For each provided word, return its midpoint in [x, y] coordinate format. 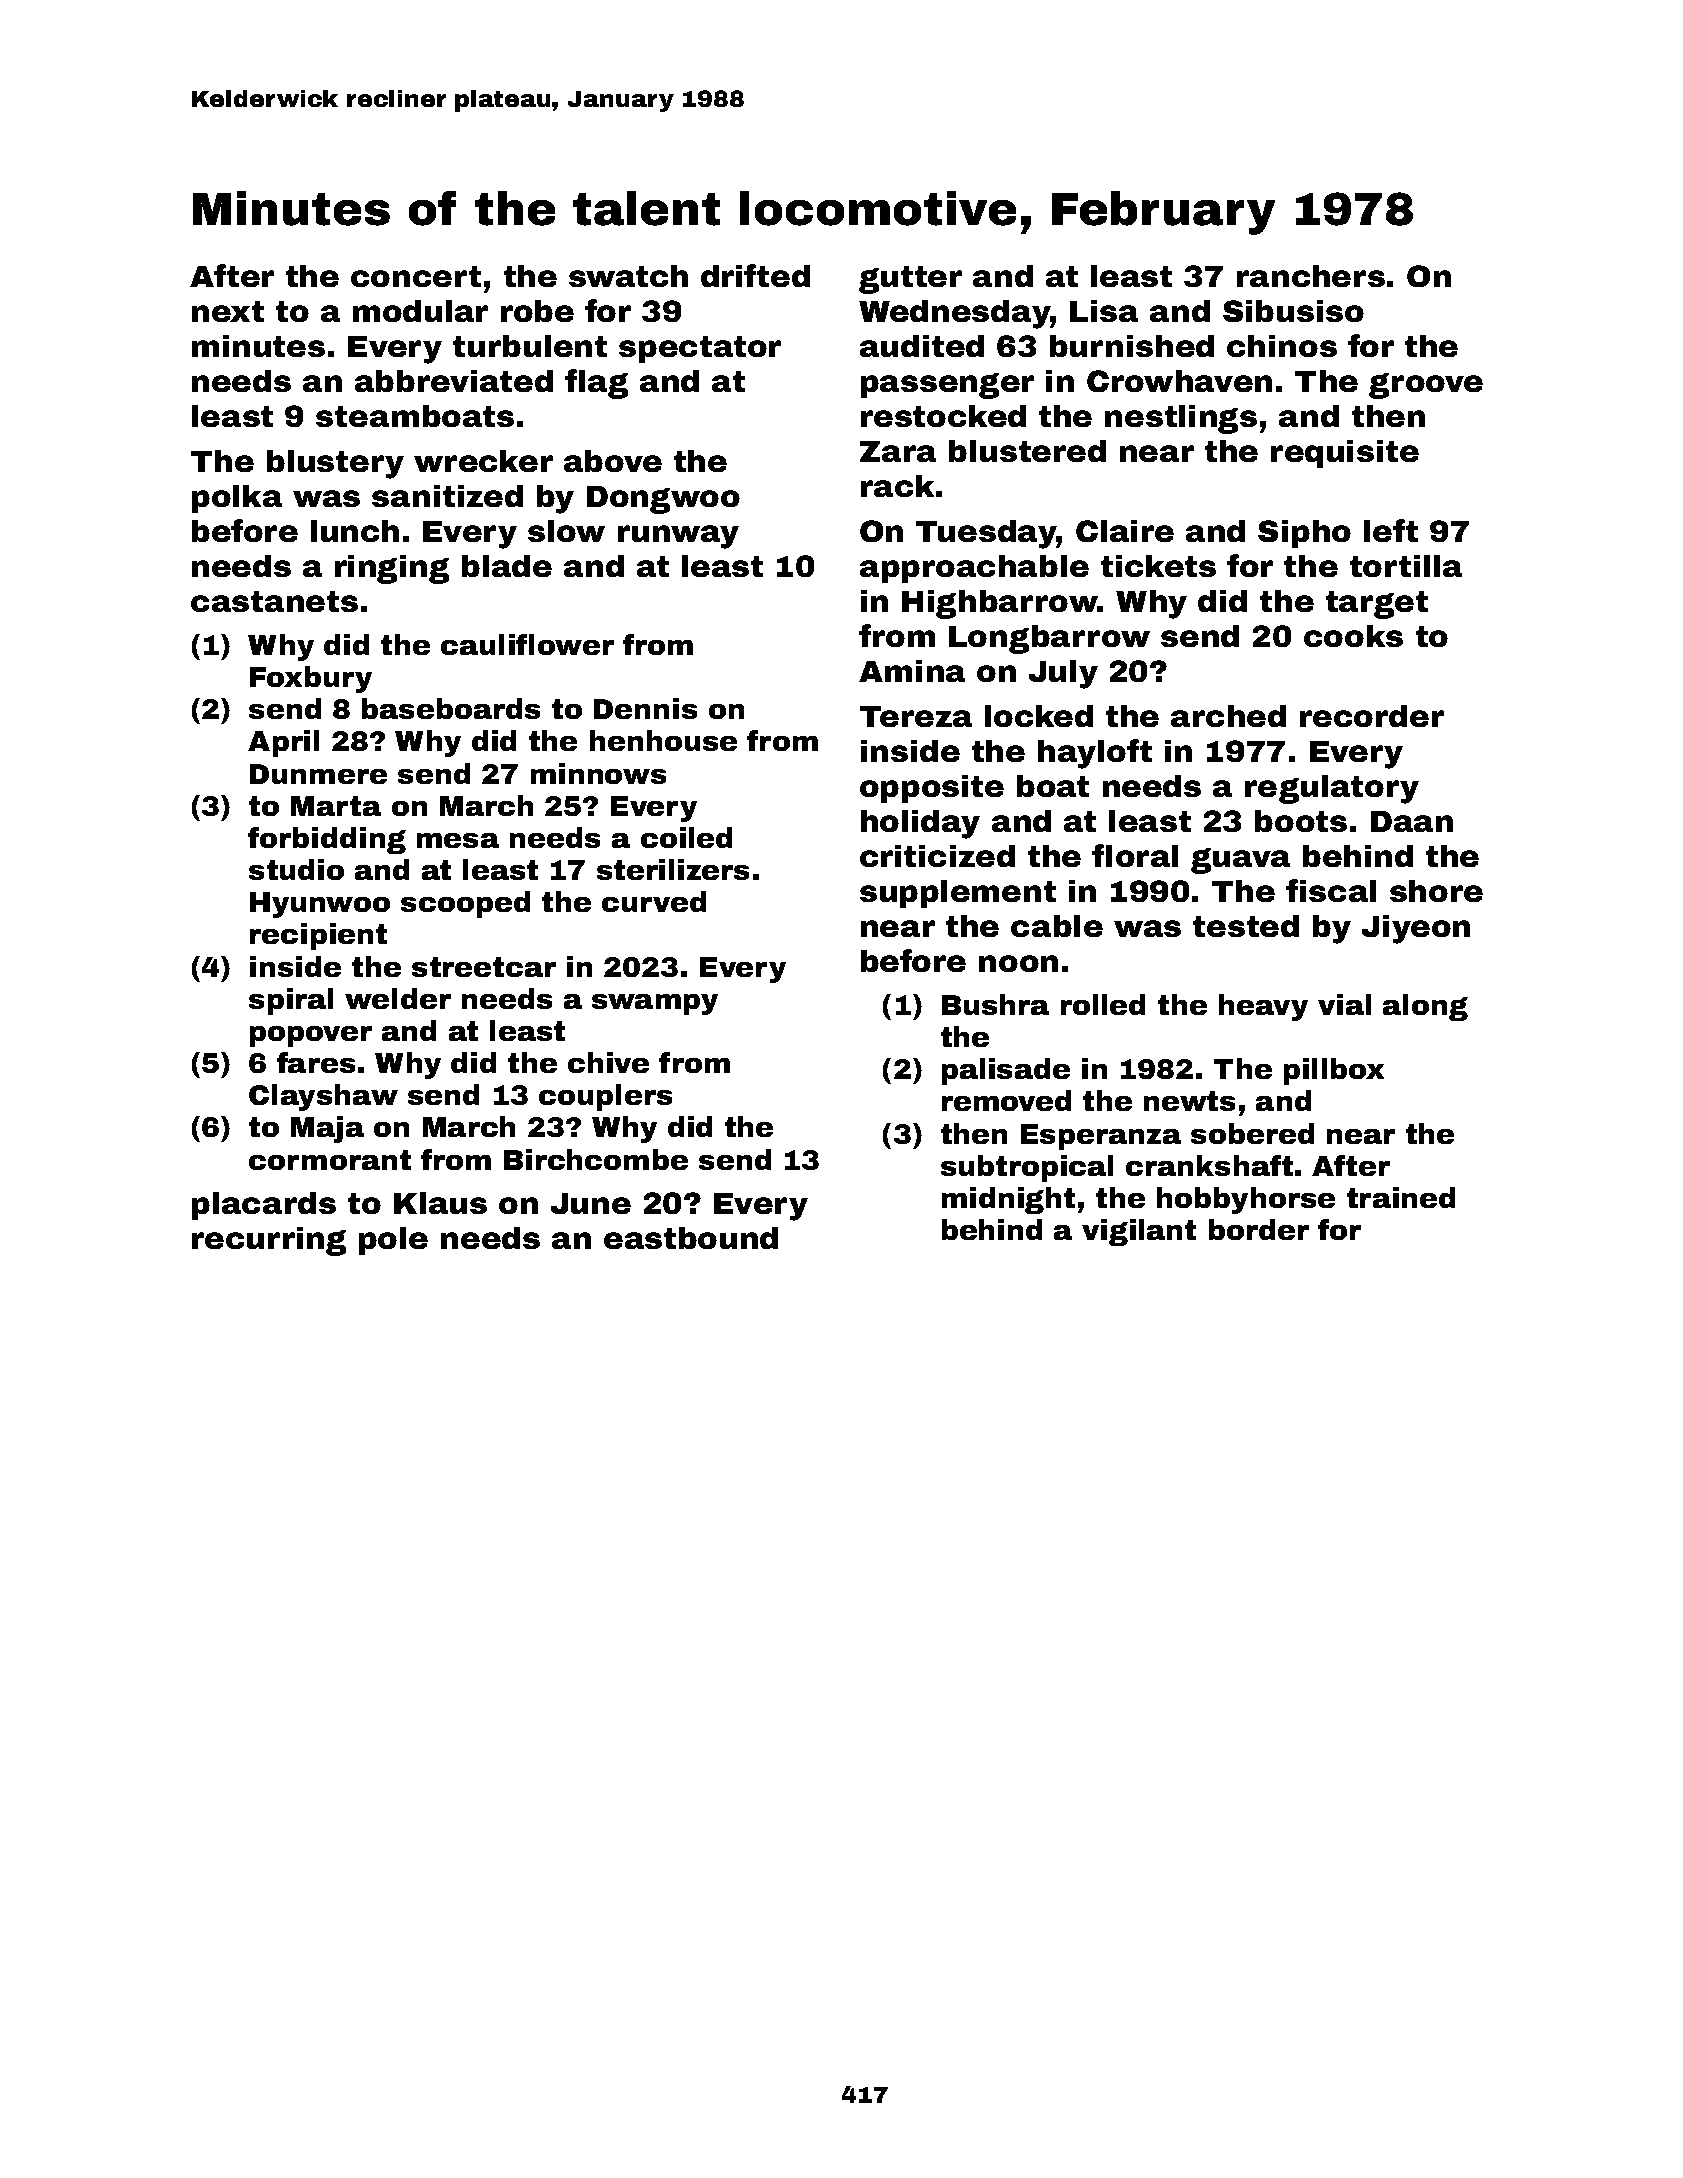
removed [1006, 1100]
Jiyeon [1416, 929]
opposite [932, 789]
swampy [655, 1004]
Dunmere [318, 774]
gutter [910, 280]
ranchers [1311, 276]
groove [1426, 386]
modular [420, 311]
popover [311, 1036]
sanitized [447, 496]
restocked [943, 416]
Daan [1412, 821]
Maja [327, 1129]
